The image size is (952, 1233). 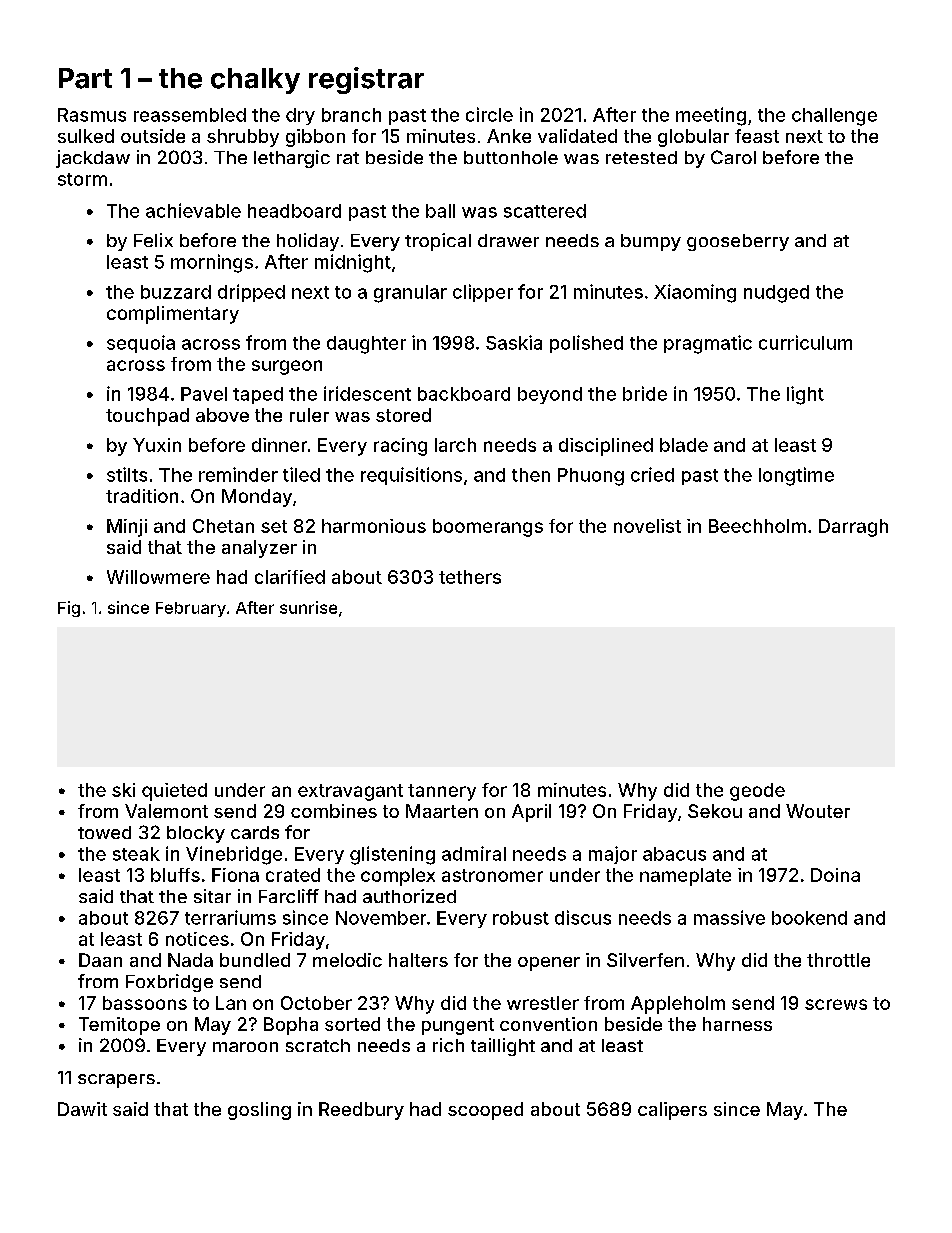 What do you see at coordinates (809, 918) in the screenshot?
I see `bookend` at bounding box center [809, 918].
